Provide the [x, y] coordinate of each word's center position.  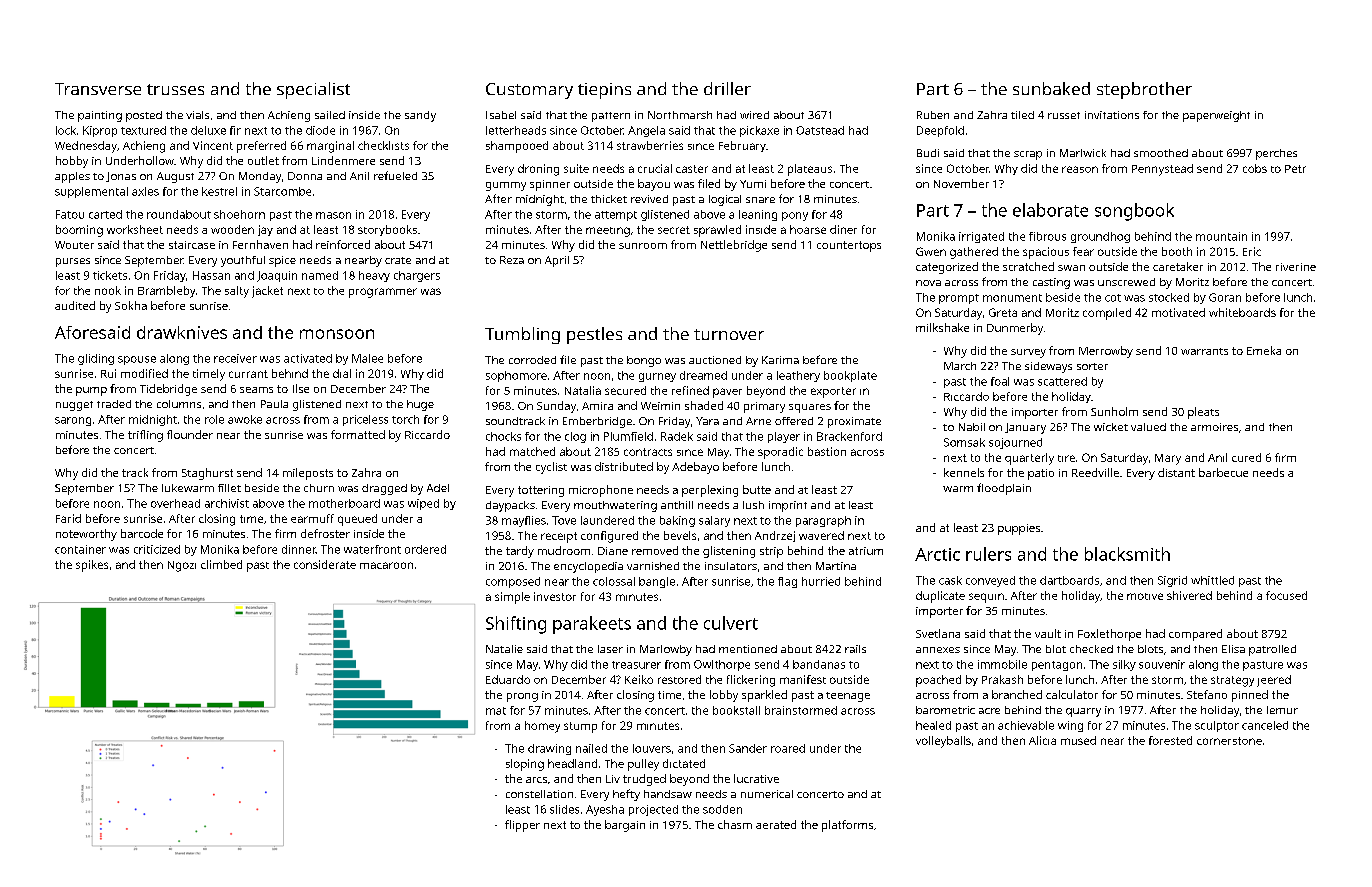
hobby [72, 162]
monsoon [337, 334]
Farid [68, 518]
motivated [1178, 312]
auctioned [715, 360]
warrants [1204, 351]
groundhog [1100, 237]
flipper [522, 826]
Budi [928, 153]
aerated [776, 824]
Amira [597, 406]
